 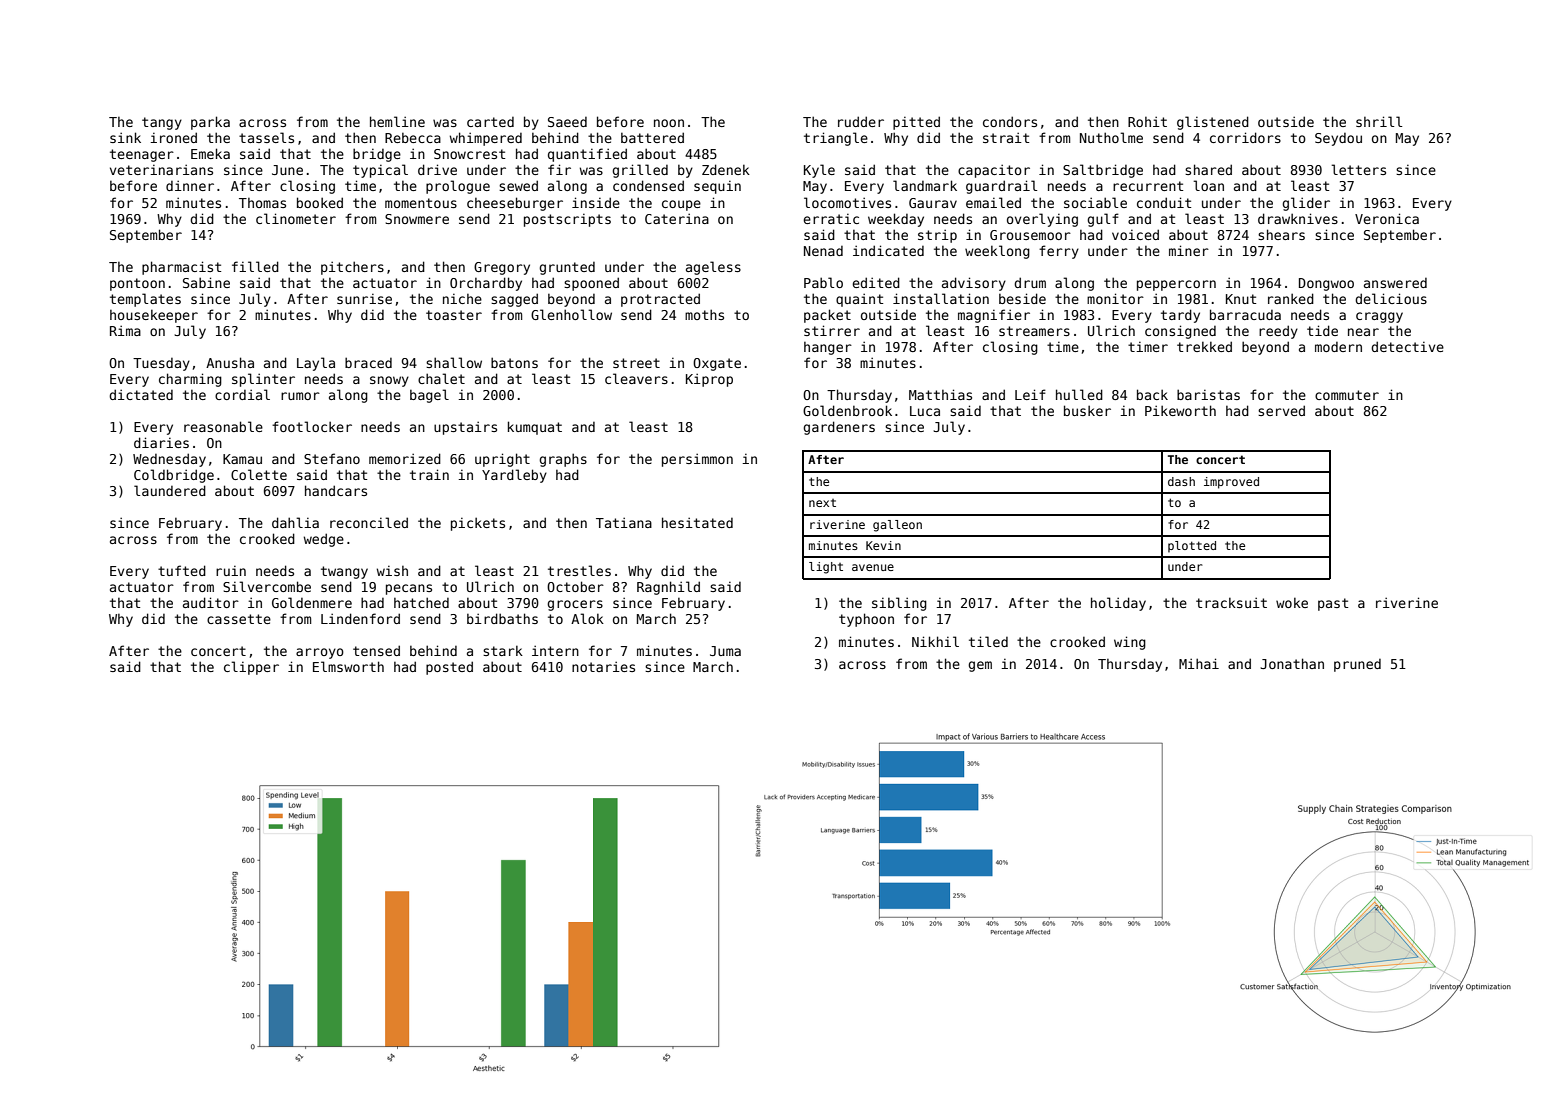 I want to click on clipper, so click(x=251, y=668).
